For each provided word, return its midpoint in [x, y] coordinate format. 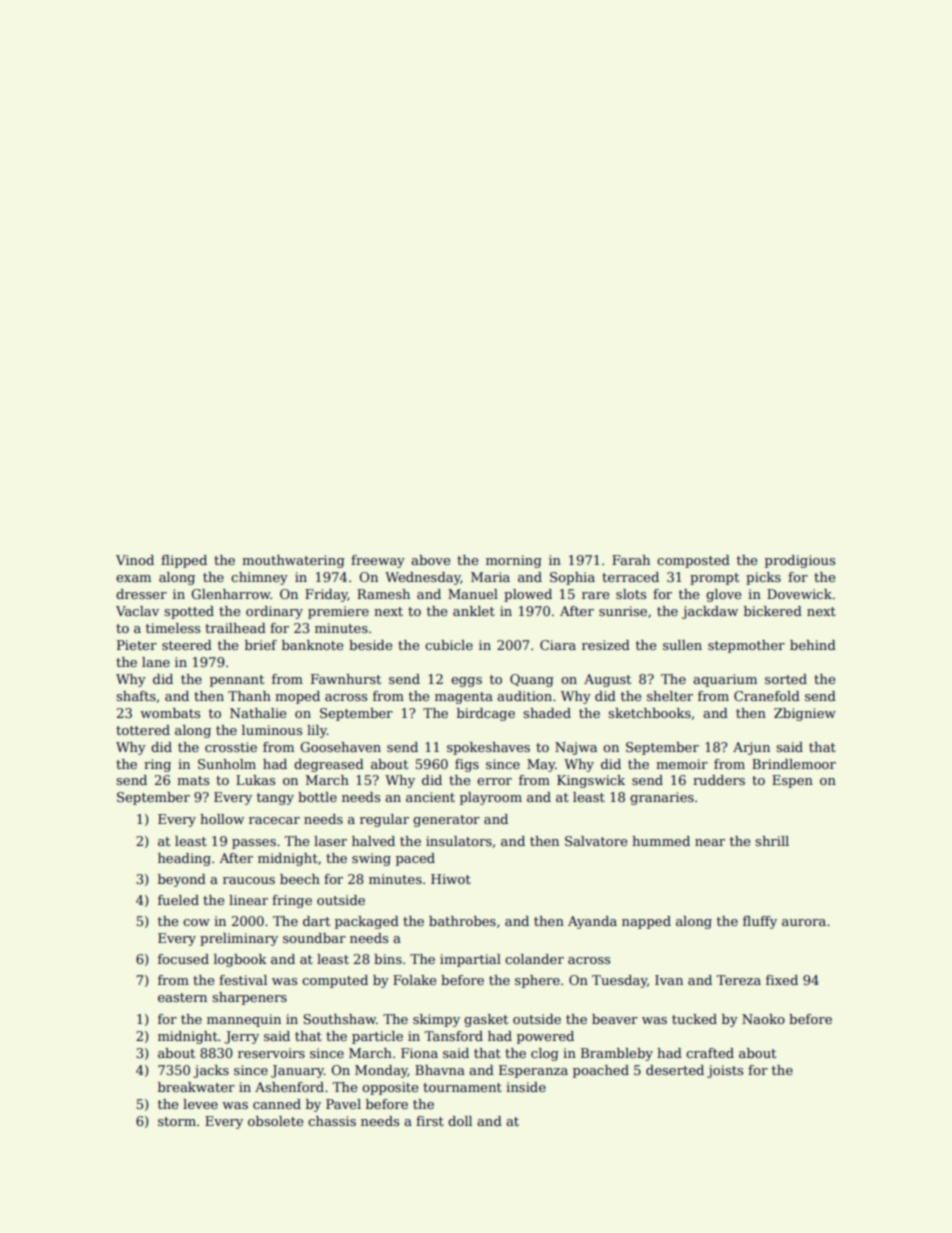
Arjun [751, 748]
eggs [466, 682]
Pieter [137, 645]
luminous [272, 730]
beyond [182, 880]
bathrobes [462, 921]
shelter [670, 696]
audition [524, 696]
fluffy [760, 922]
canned [277, 1104]
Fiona [419, 1053]
